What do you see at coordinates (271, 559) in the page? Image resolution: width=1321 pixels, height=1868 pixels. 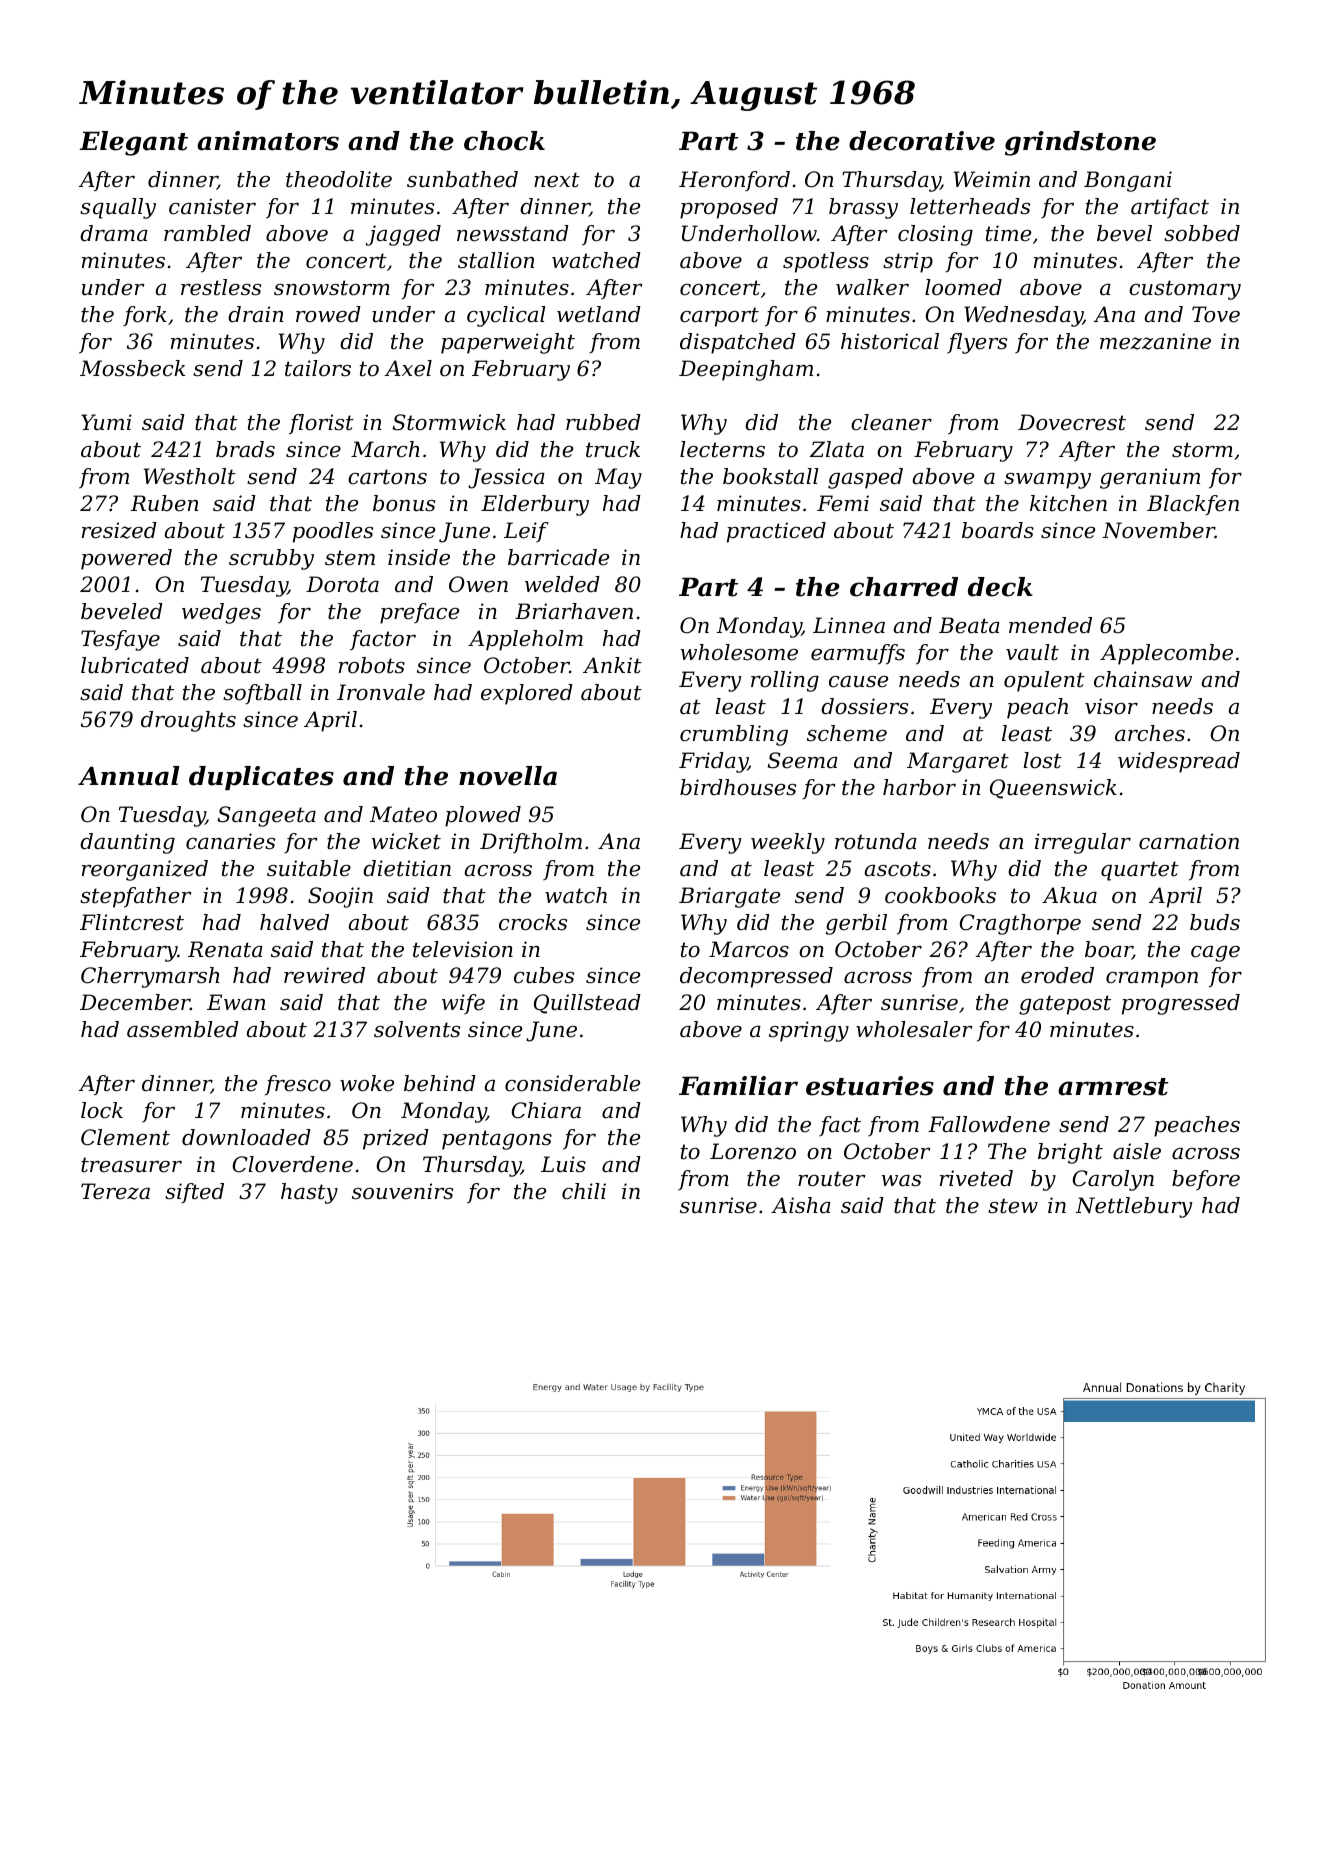 I see `scrubby` at bounding box center [271, 559].
